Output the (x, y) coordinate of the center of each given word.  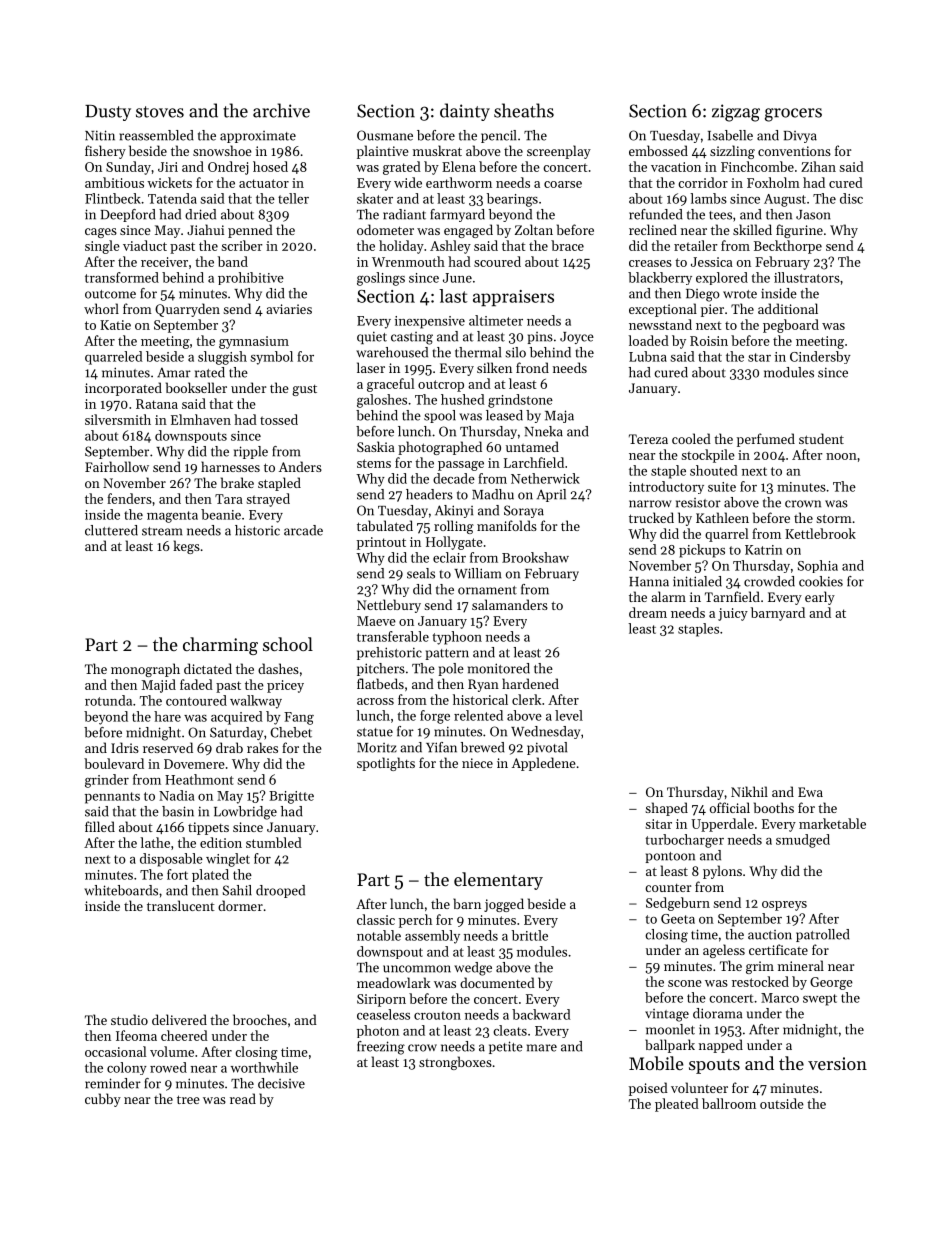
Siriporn (381, 1000)
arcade (303, 530)
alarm (668, 596)
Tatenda (172, 198)
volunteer (699, 1087)
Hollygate (454, 543)
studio (129, 1019)
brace (567, 245)
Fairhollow (117, 466)
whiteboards (121, 890)
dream (648, 612)
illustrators (807, 277)
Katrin (764, 550)
